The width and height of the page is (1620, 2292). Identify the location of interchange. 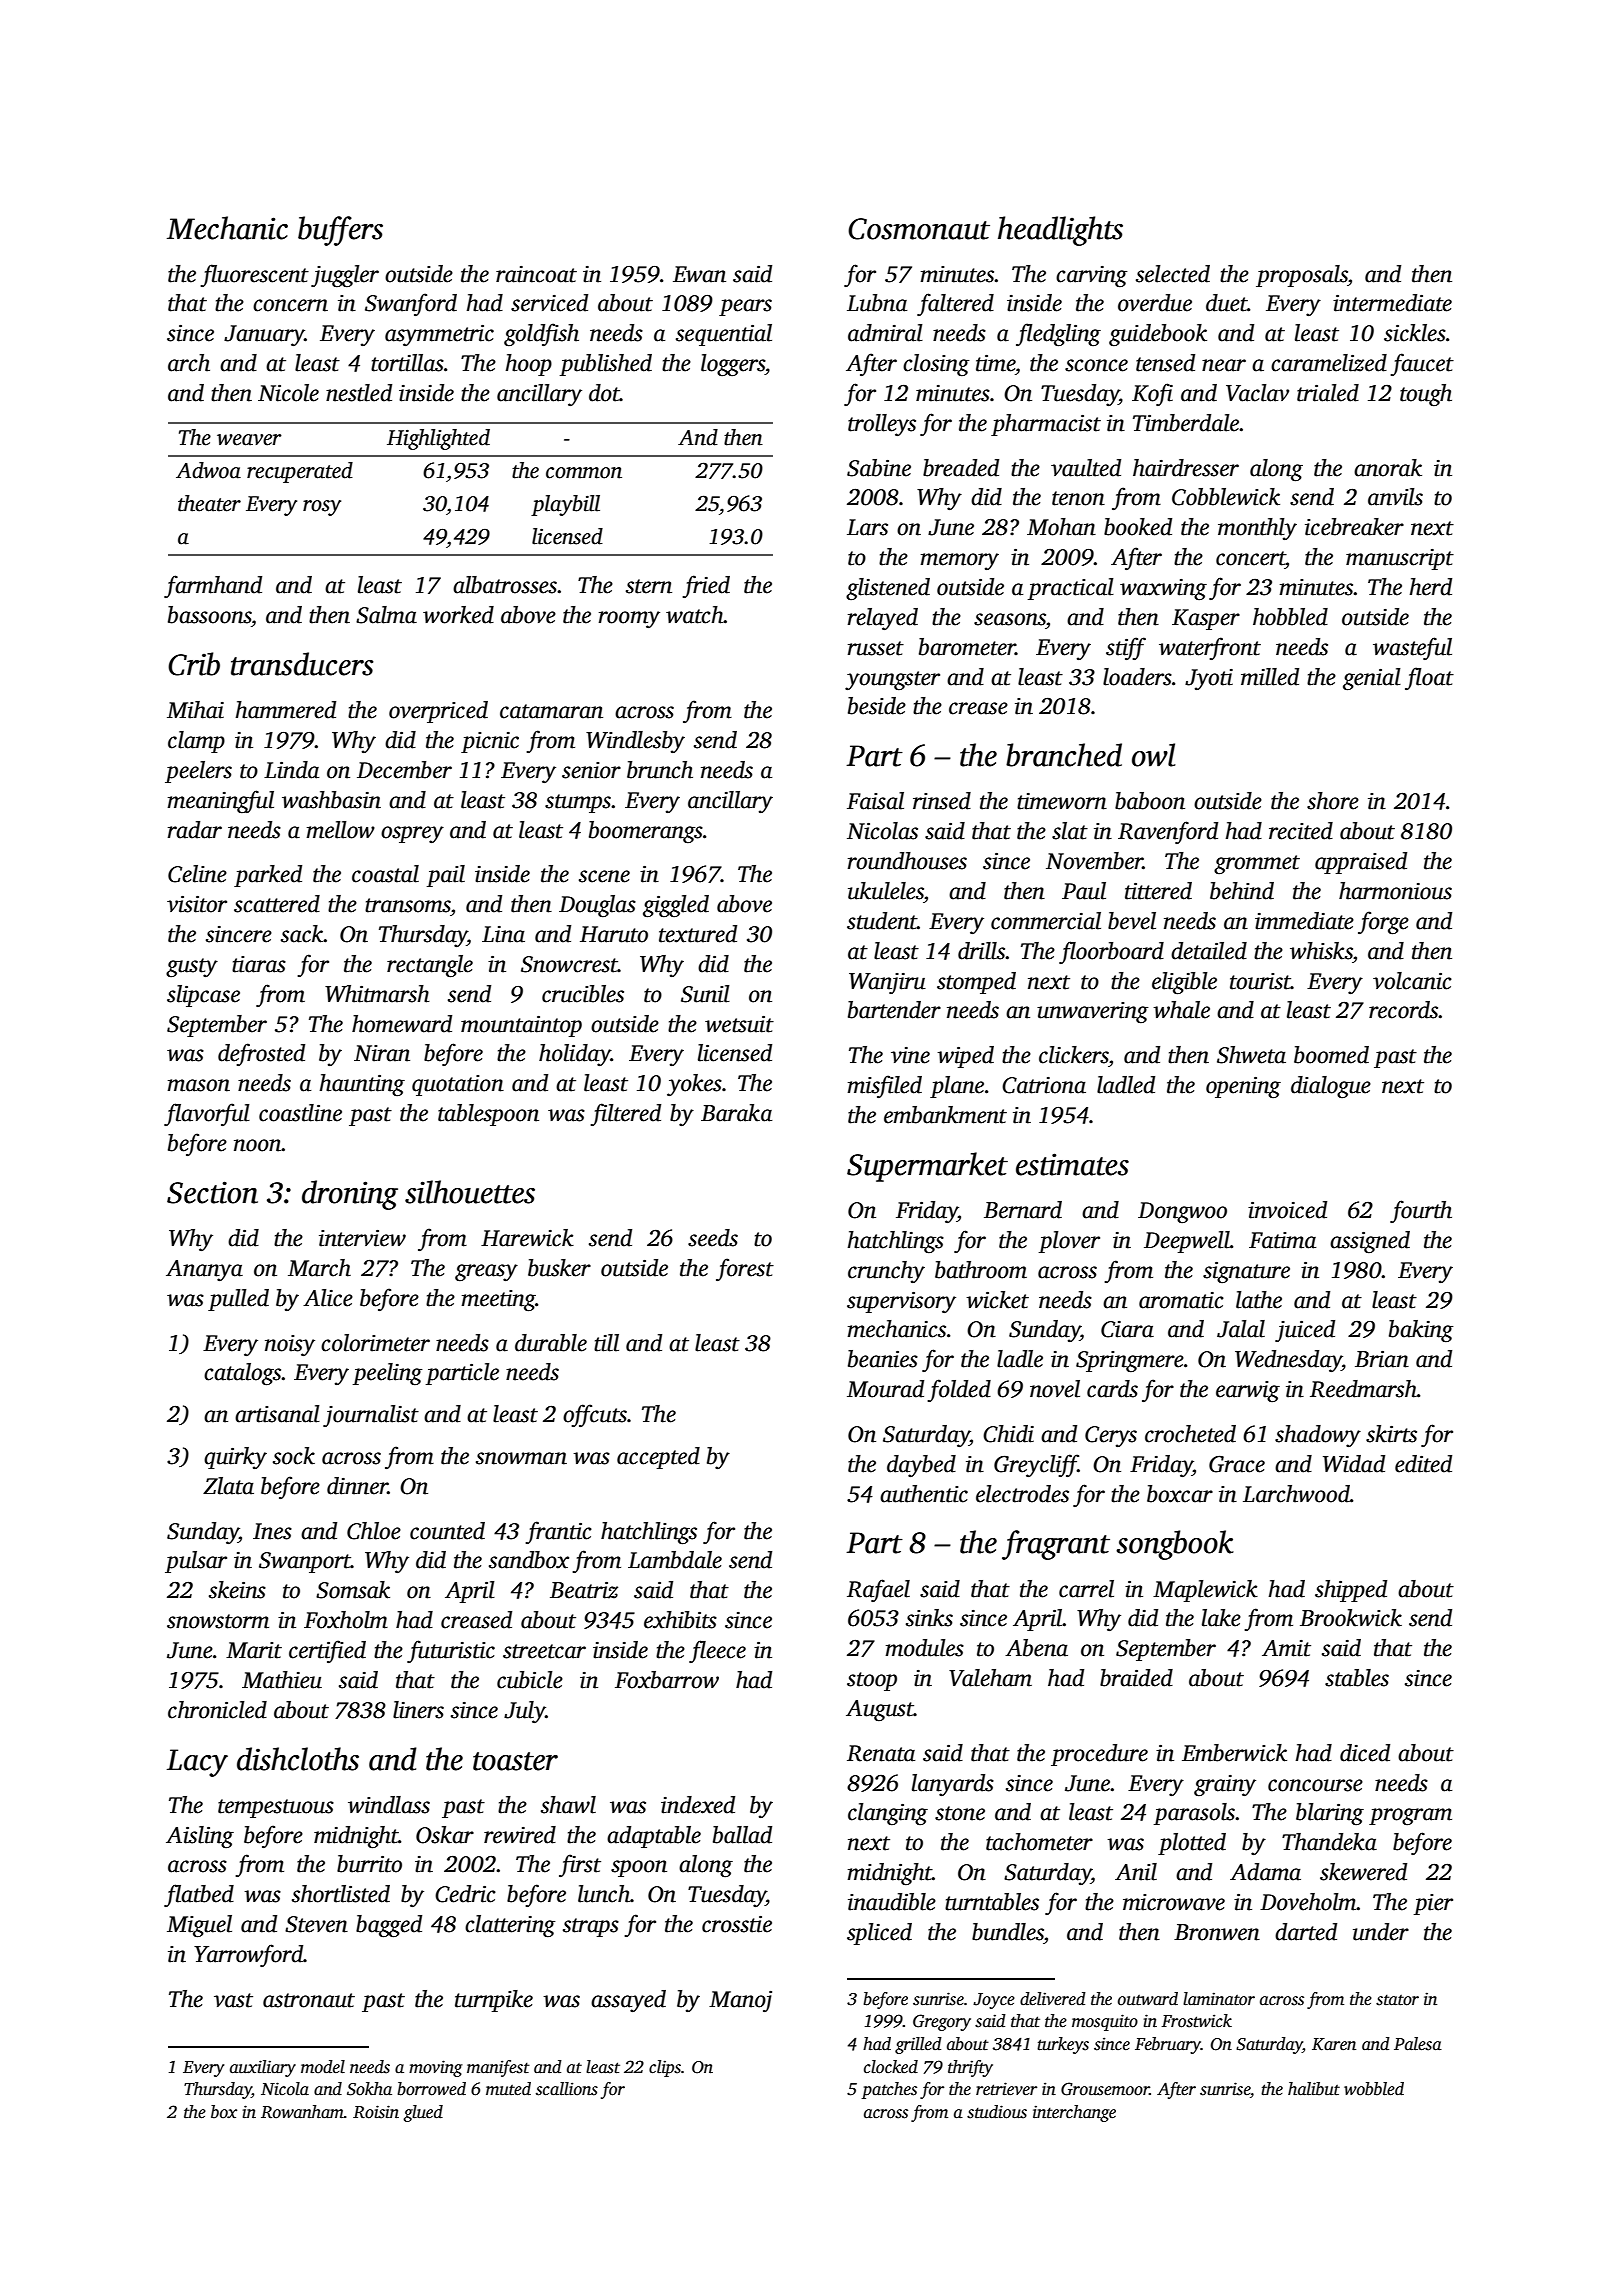
(1074, 2113).
